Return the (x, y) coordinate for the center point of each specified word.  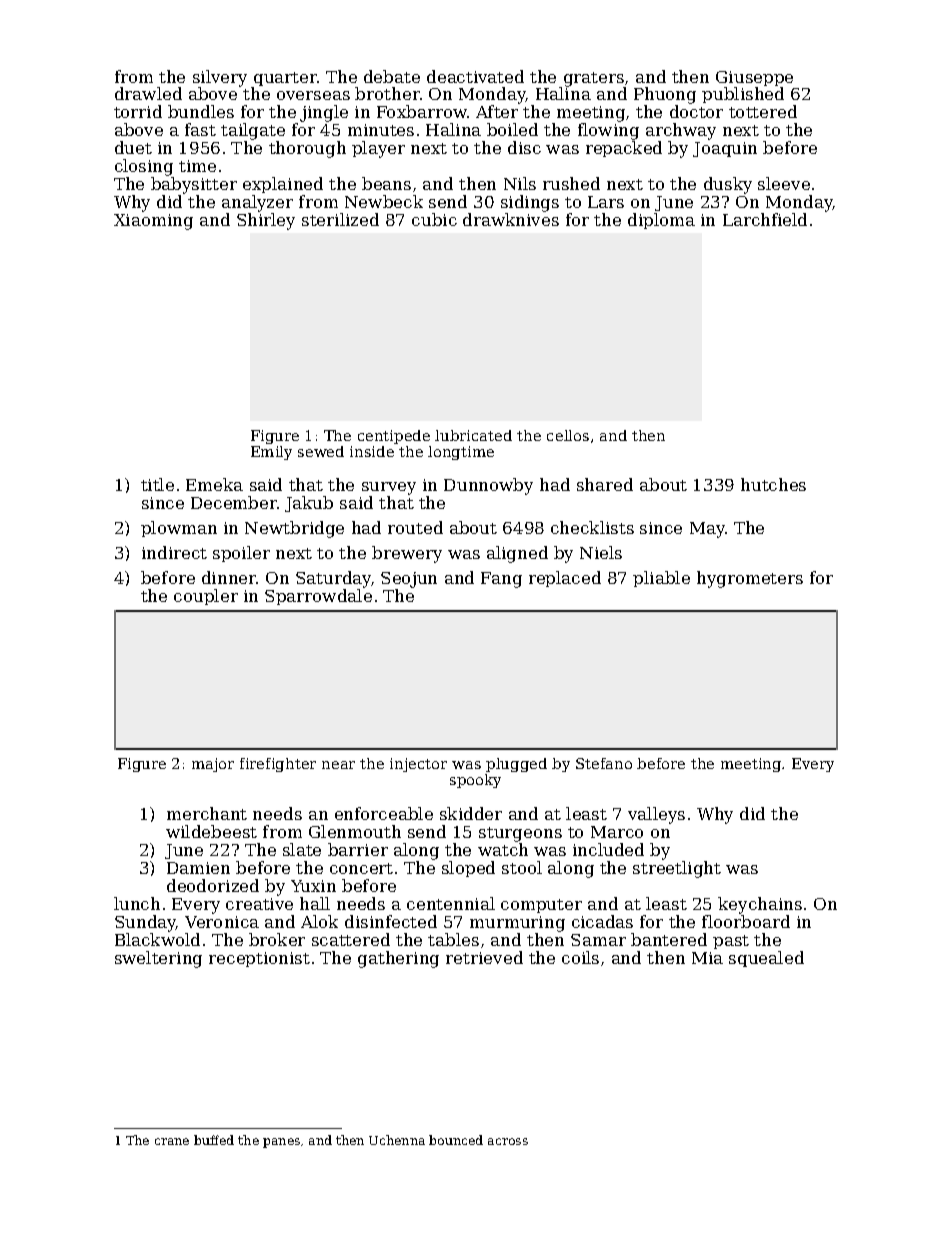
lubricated (473, 435)
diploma (661, 221)
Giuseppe (754, 78)
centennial (451, 903)
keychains (760, 905)
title (157, 484)
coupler (206, 597)
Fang (501, 580)
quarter (285, 79)
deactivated (475, 76)
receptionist (259, 959)
